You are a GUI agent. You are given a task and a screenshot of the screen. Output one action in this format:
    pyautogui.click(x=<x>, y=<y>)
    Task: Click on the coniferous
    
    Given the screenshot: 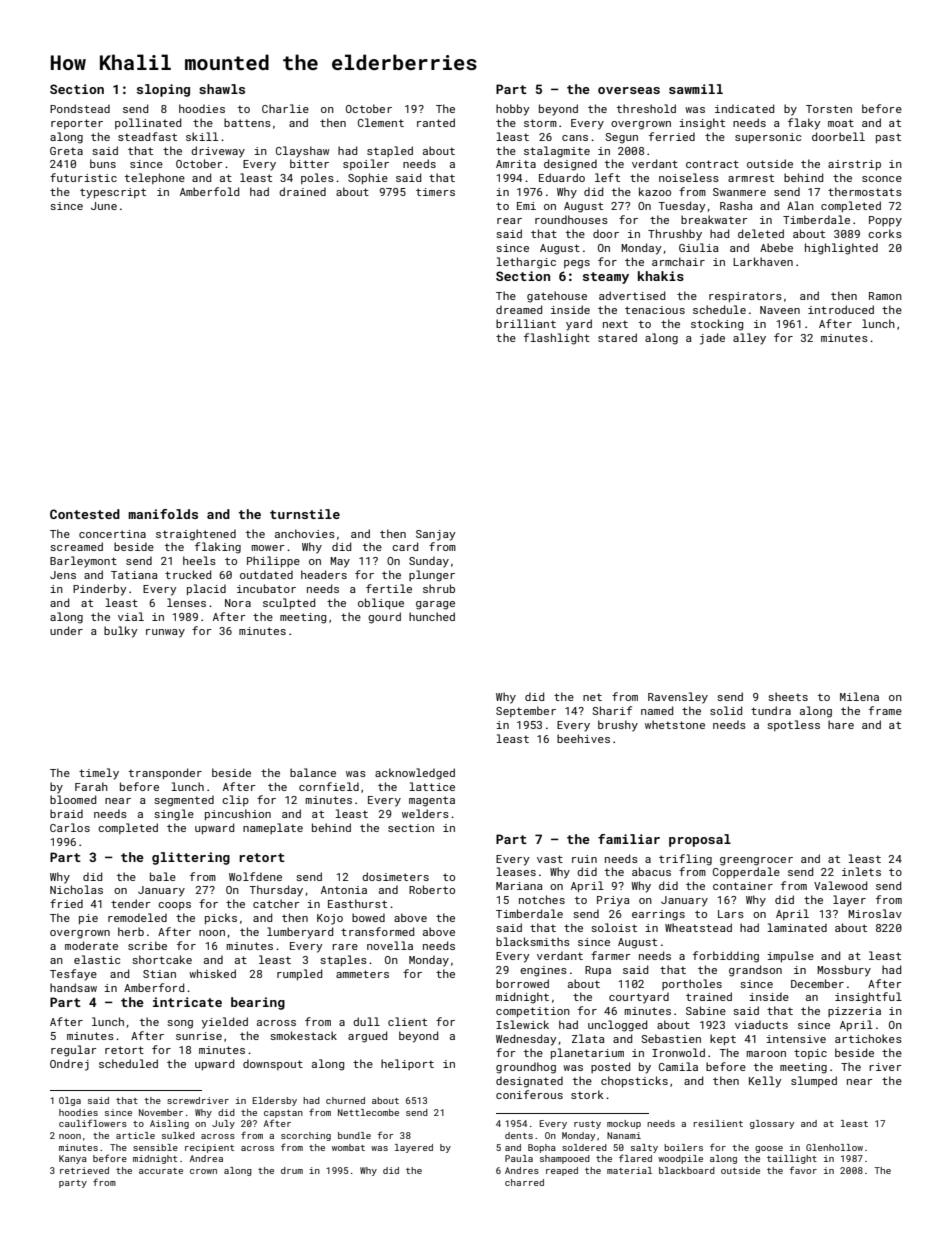 What is the action you would take?
    pyautogui.click(x=529, y=1094)
